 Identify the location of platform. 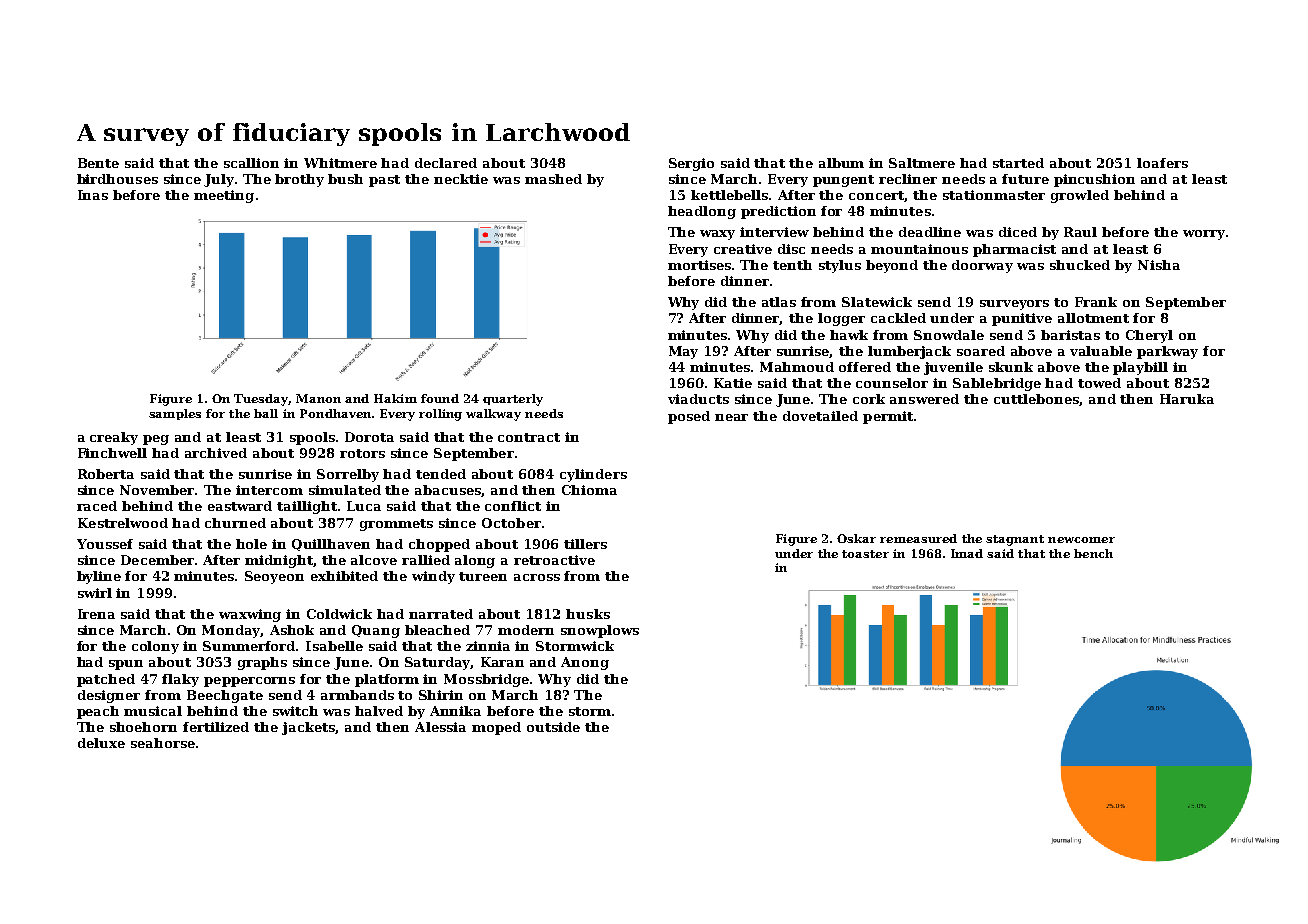
(387, 680).
